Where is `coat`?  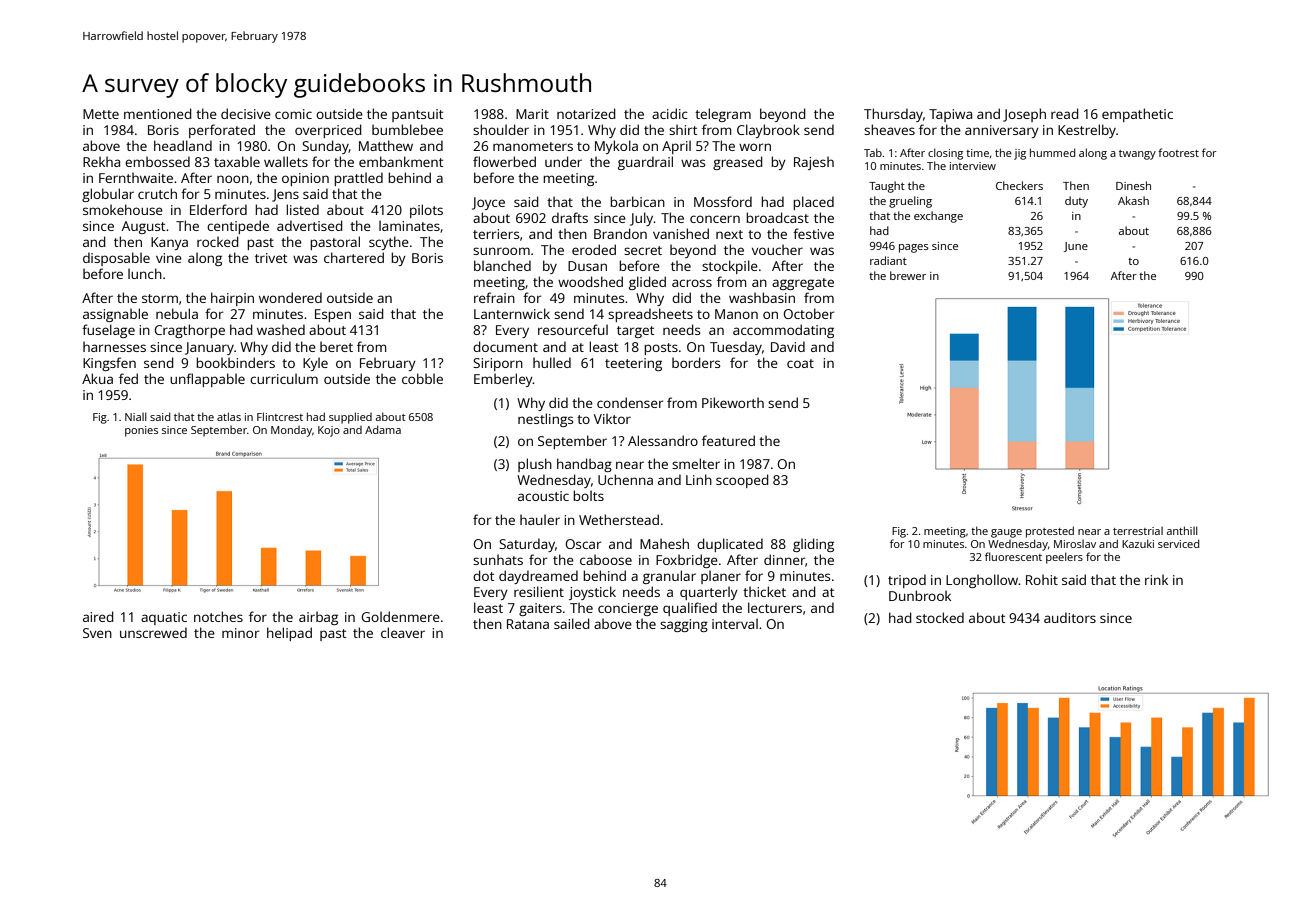
coat is located at coordinates (800, 363).
